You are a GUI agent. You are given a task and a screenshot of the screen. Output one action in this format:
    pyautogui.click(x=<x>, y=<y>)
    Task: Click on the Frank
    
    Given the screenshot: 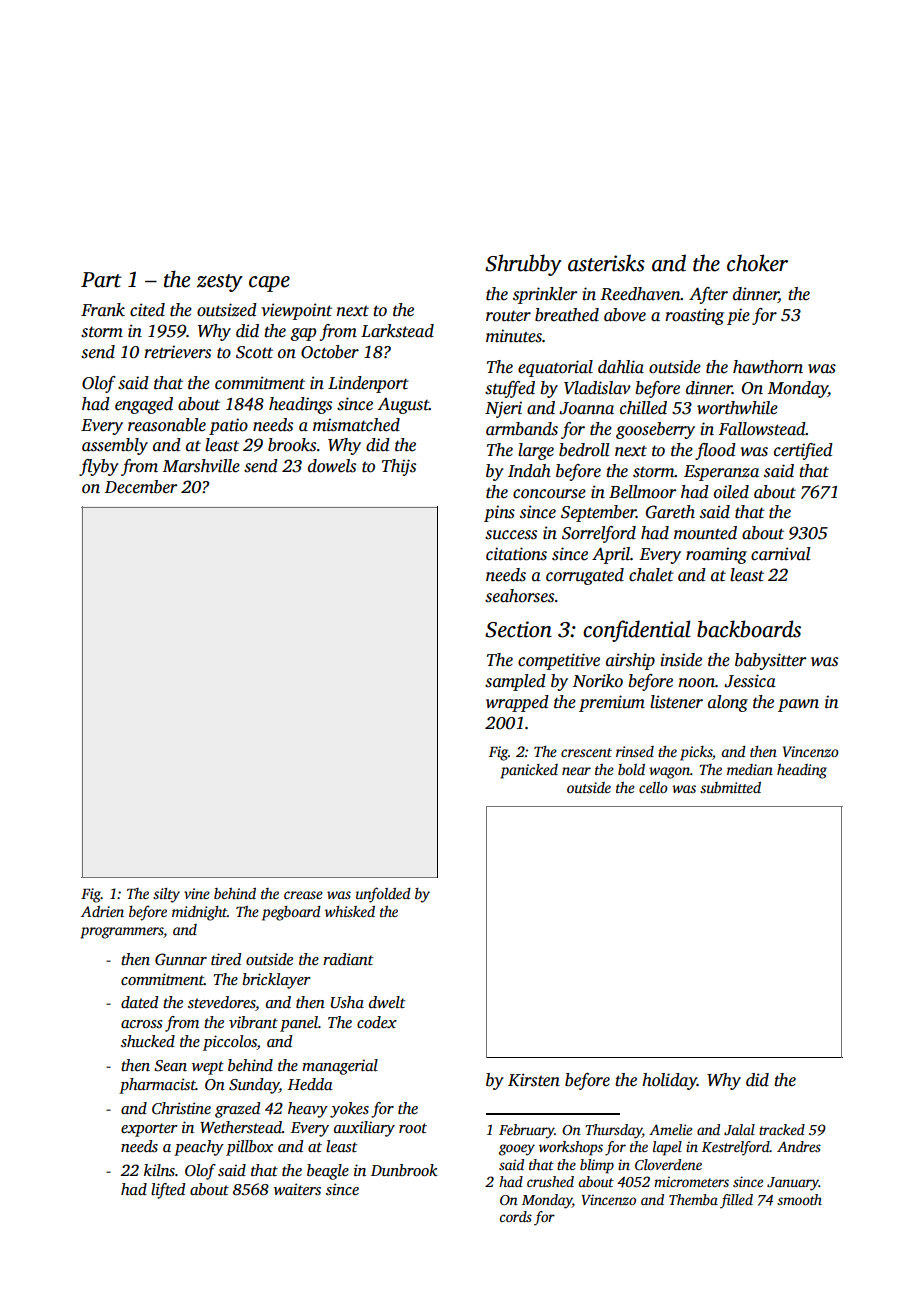 What is the action you would take?
    pyautogui.click(x=103, y=310)
